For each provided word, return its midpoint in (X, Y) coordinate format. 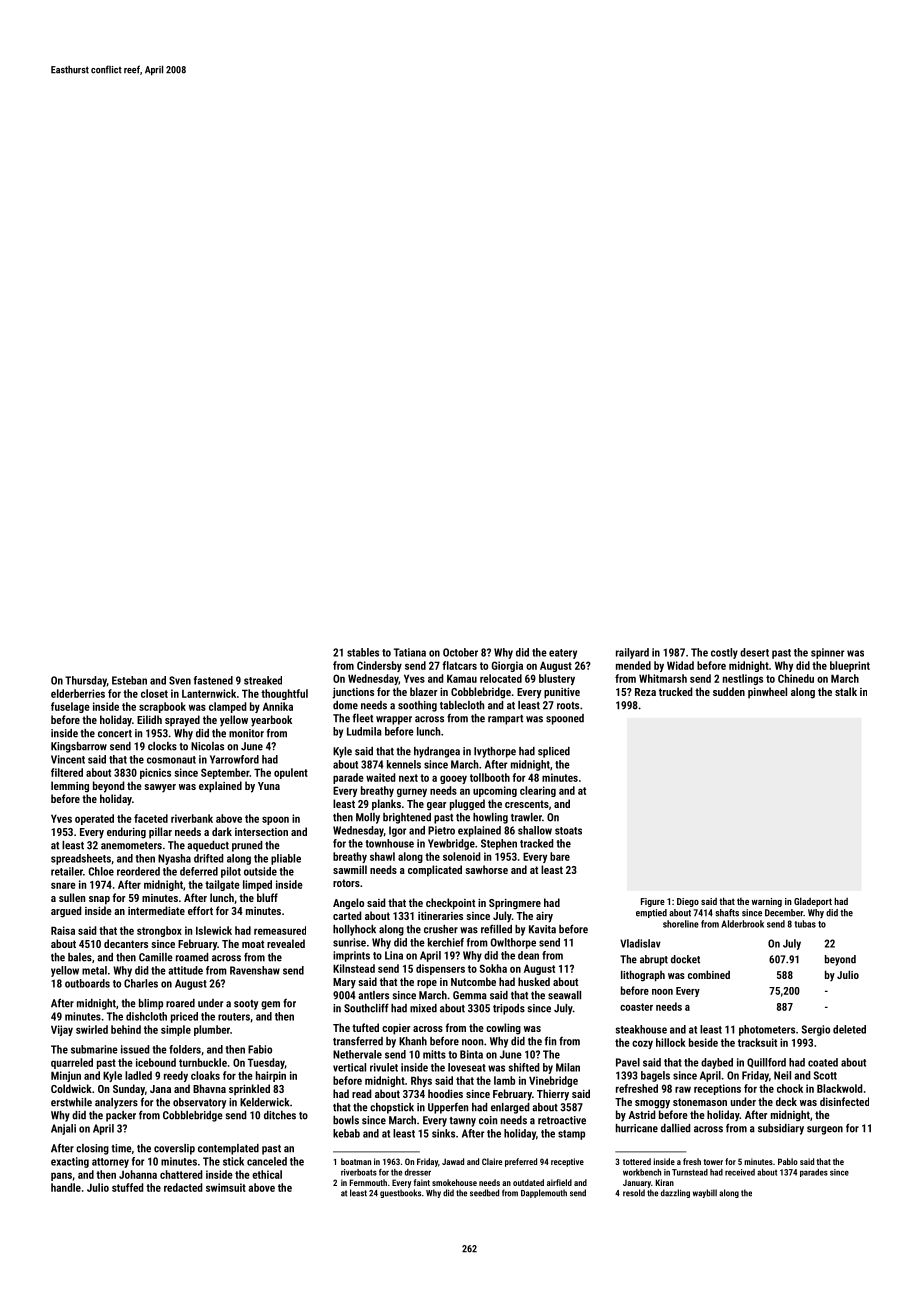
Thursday (86, 681)
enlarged (510, 1108)
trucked (676, 691)
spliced (554, 752)
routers (234, 1017)
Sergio (815, 1030)
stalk (846, 691)
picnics (155, 773)
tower (713, 1162)
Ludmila (364, 731)
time (121, 1148)
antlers (373, 995)
